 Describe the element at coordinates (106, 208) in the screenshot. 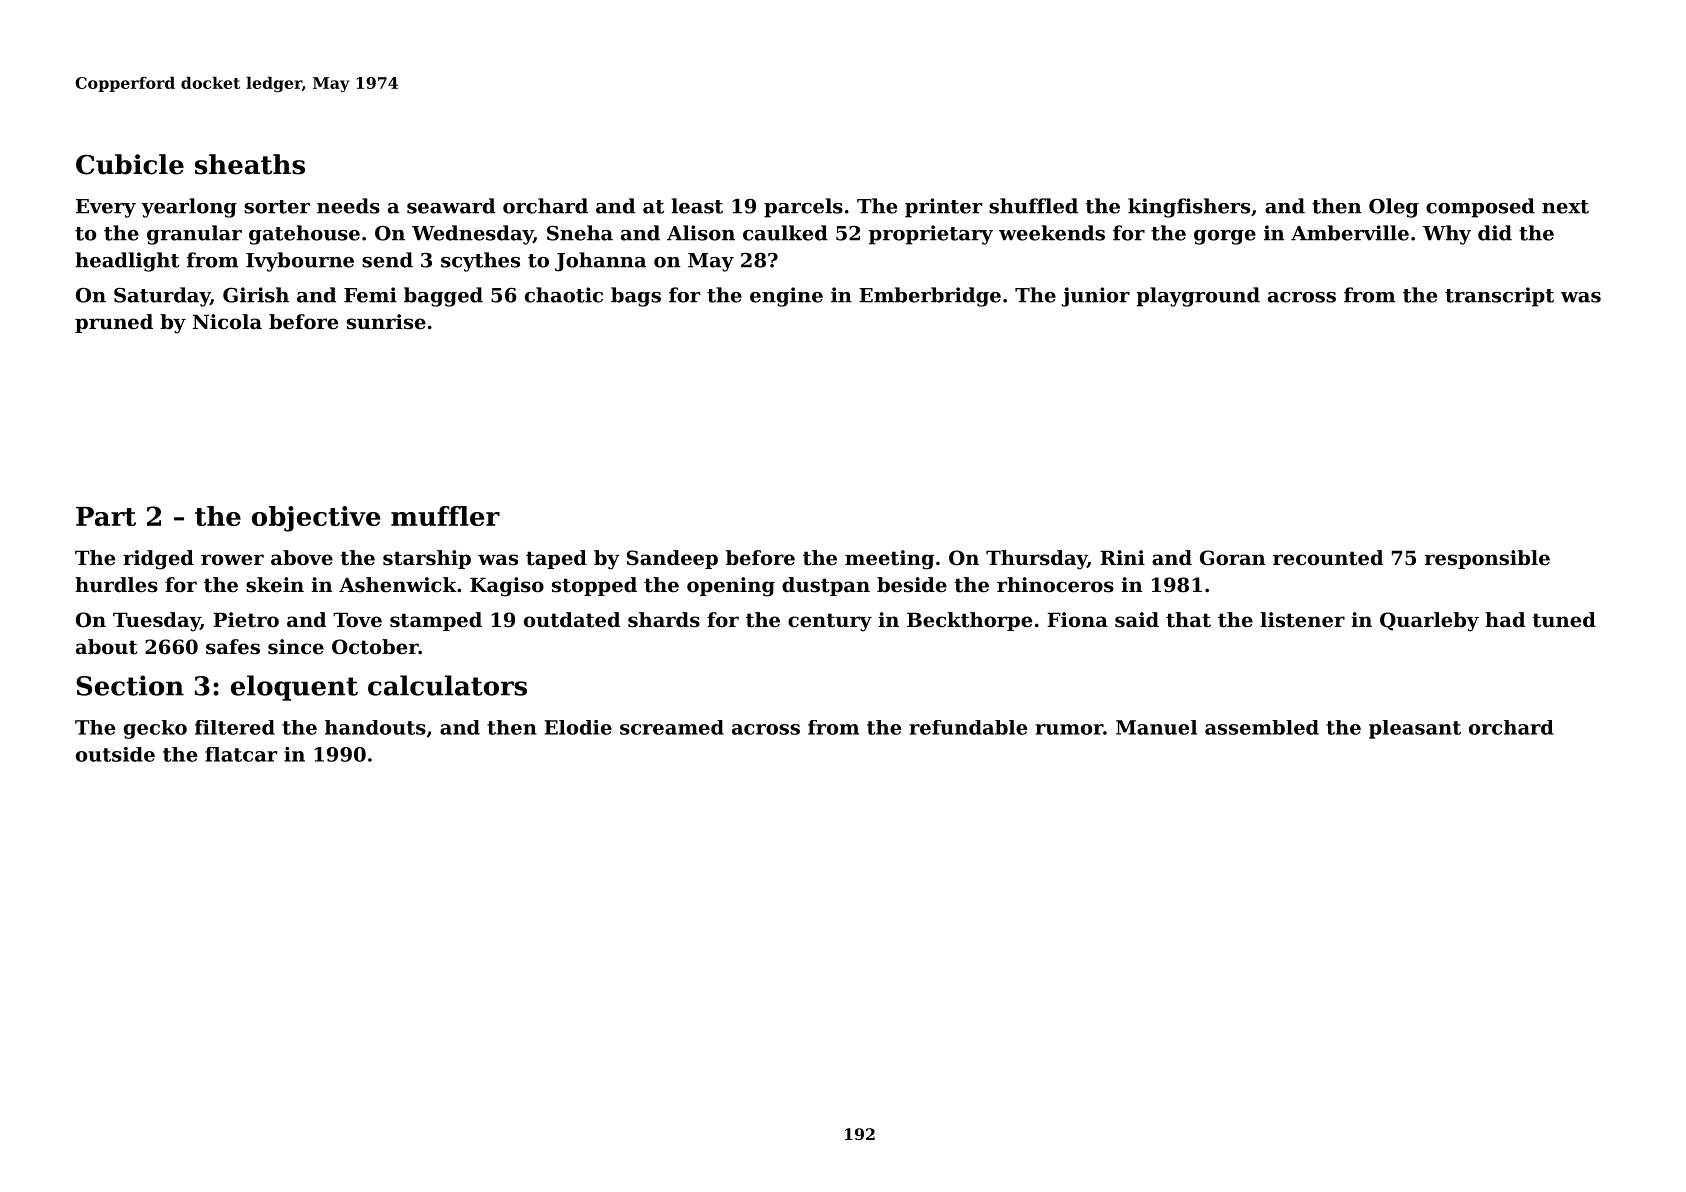

I see `Every` at that location.
